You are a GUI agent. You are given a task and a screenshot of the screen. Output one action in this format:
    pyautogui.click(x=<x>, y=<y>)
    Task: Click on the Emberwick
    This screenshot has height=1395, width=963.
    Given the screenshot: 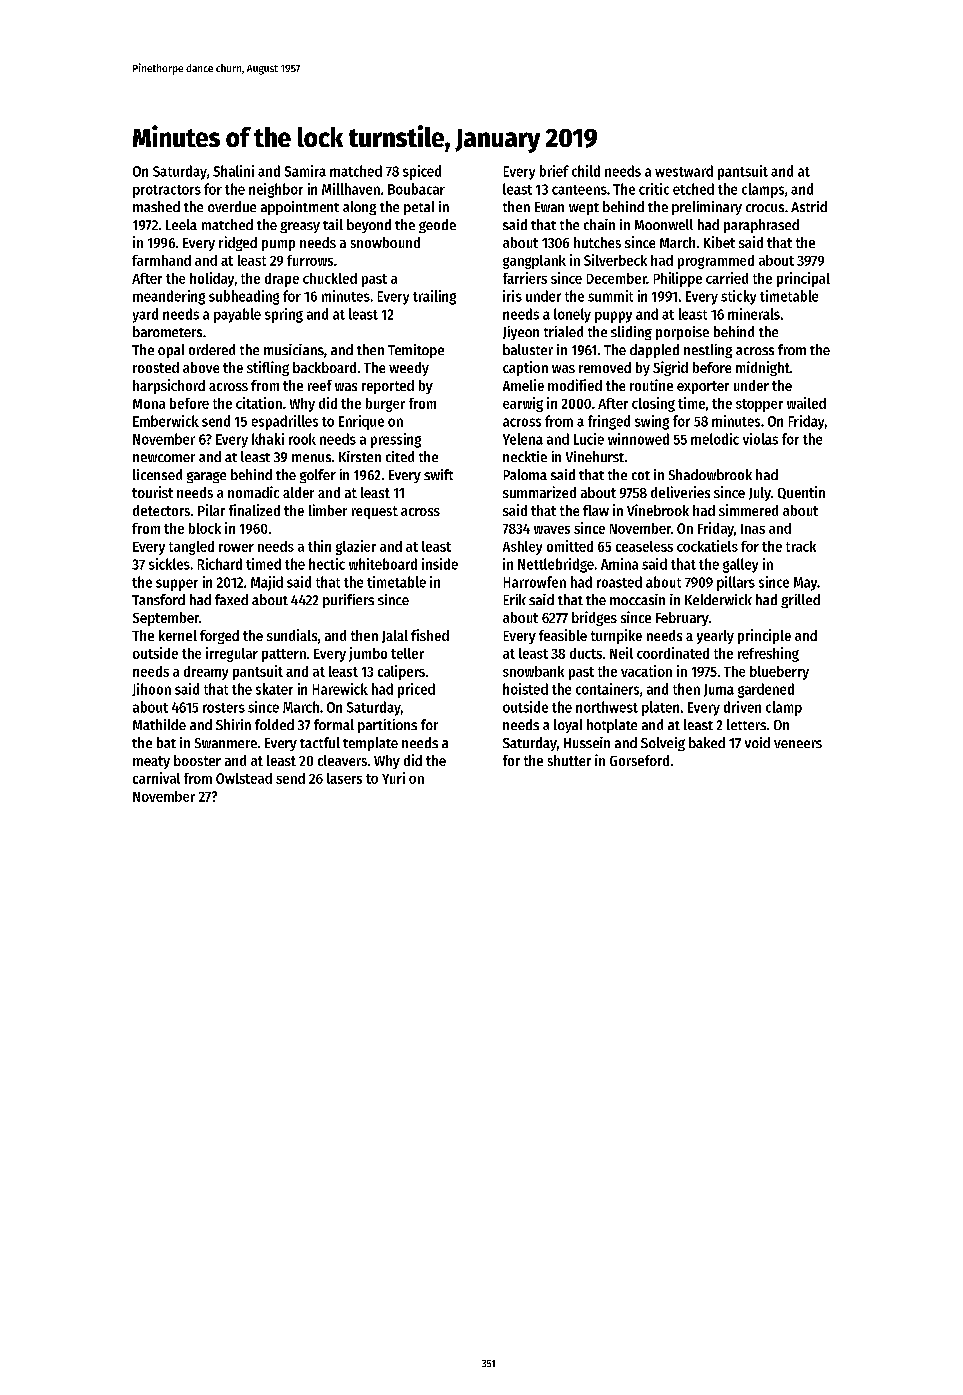 What is the action you would take?
    pyautogui.click(x=166, y=421)
